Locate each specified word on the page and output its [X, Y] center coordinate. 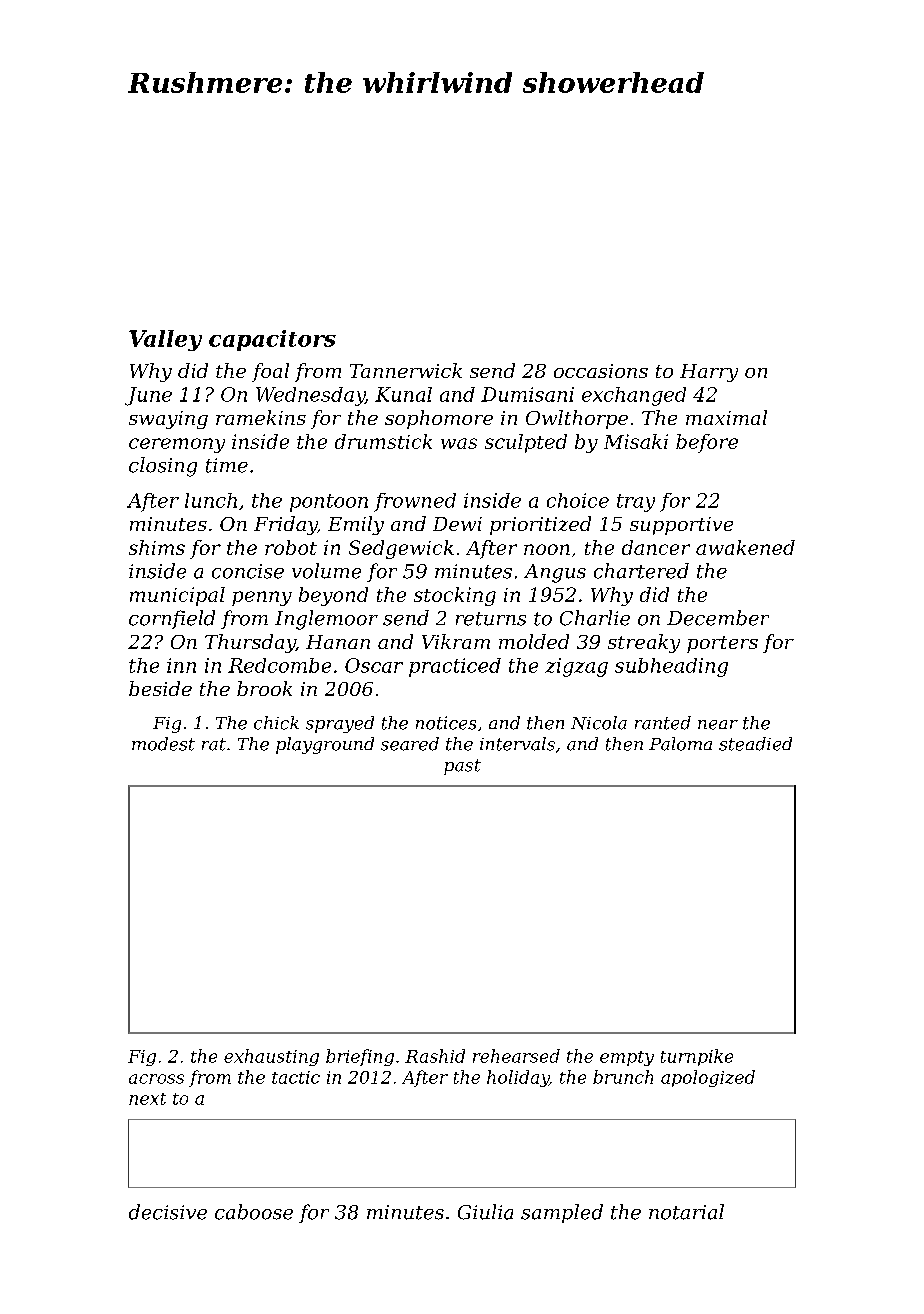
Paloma [680, 744]
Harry [709, 373]
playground [325, 745]
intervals [517, 744]
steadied [755, 744]
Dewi [457, 524]
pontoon [329, 503]
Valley [165, 340]
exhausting [271, 1057]
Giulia [485, 1212]
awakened [745, 547]
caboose [254, 1212]
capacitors [272, 340]
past [462, 767]
